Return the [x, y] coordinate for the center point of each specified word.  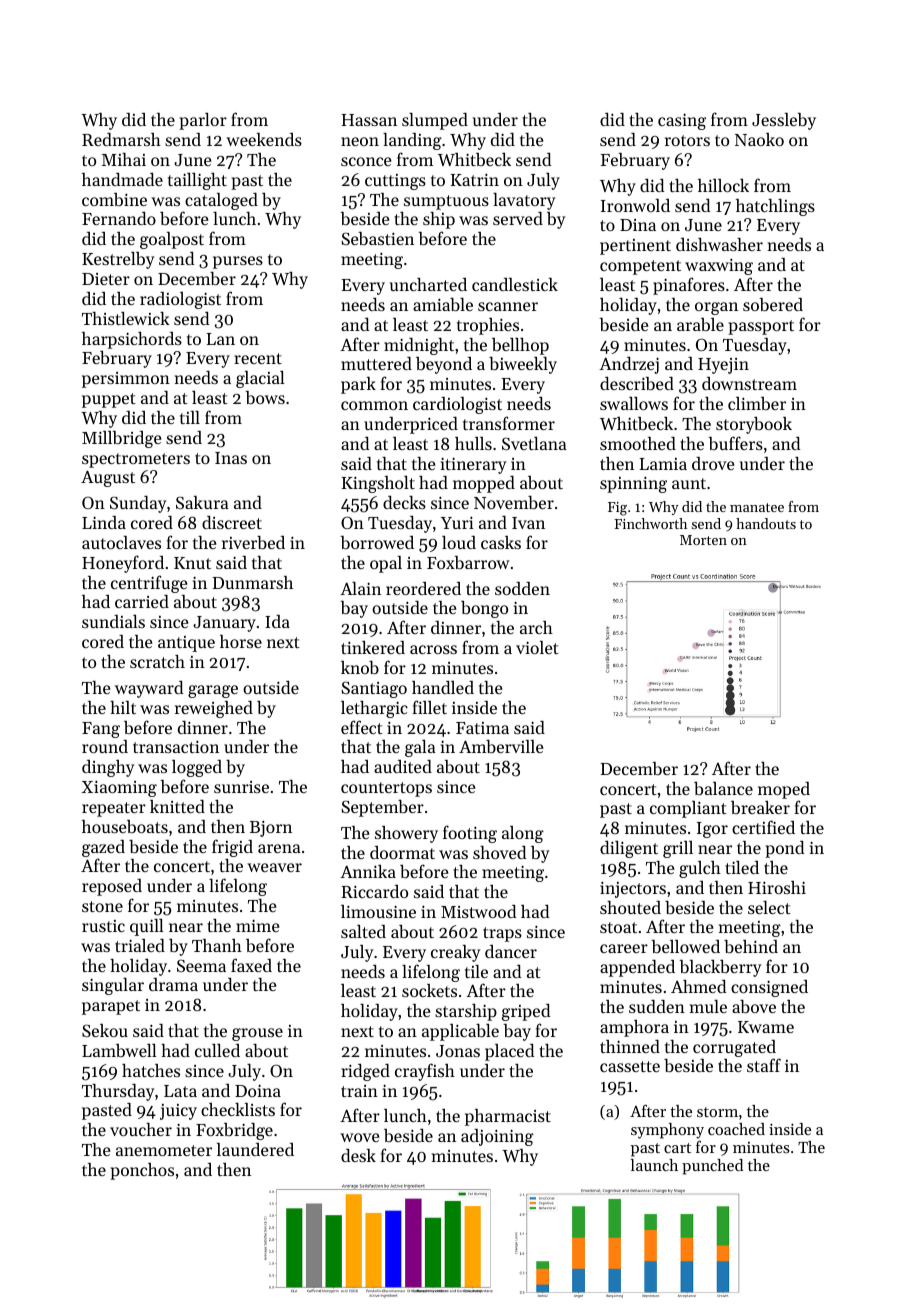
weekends [264, 139]
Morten [703, 540]
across [433, 649]
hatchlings [775, 207]
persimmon [126, 380]
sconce [366, 161]
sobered [773, 304]
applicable [460, 1032]
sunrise [241, 787]
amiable [443, 304]
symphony [667, 1131]
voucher [141, 1129]
